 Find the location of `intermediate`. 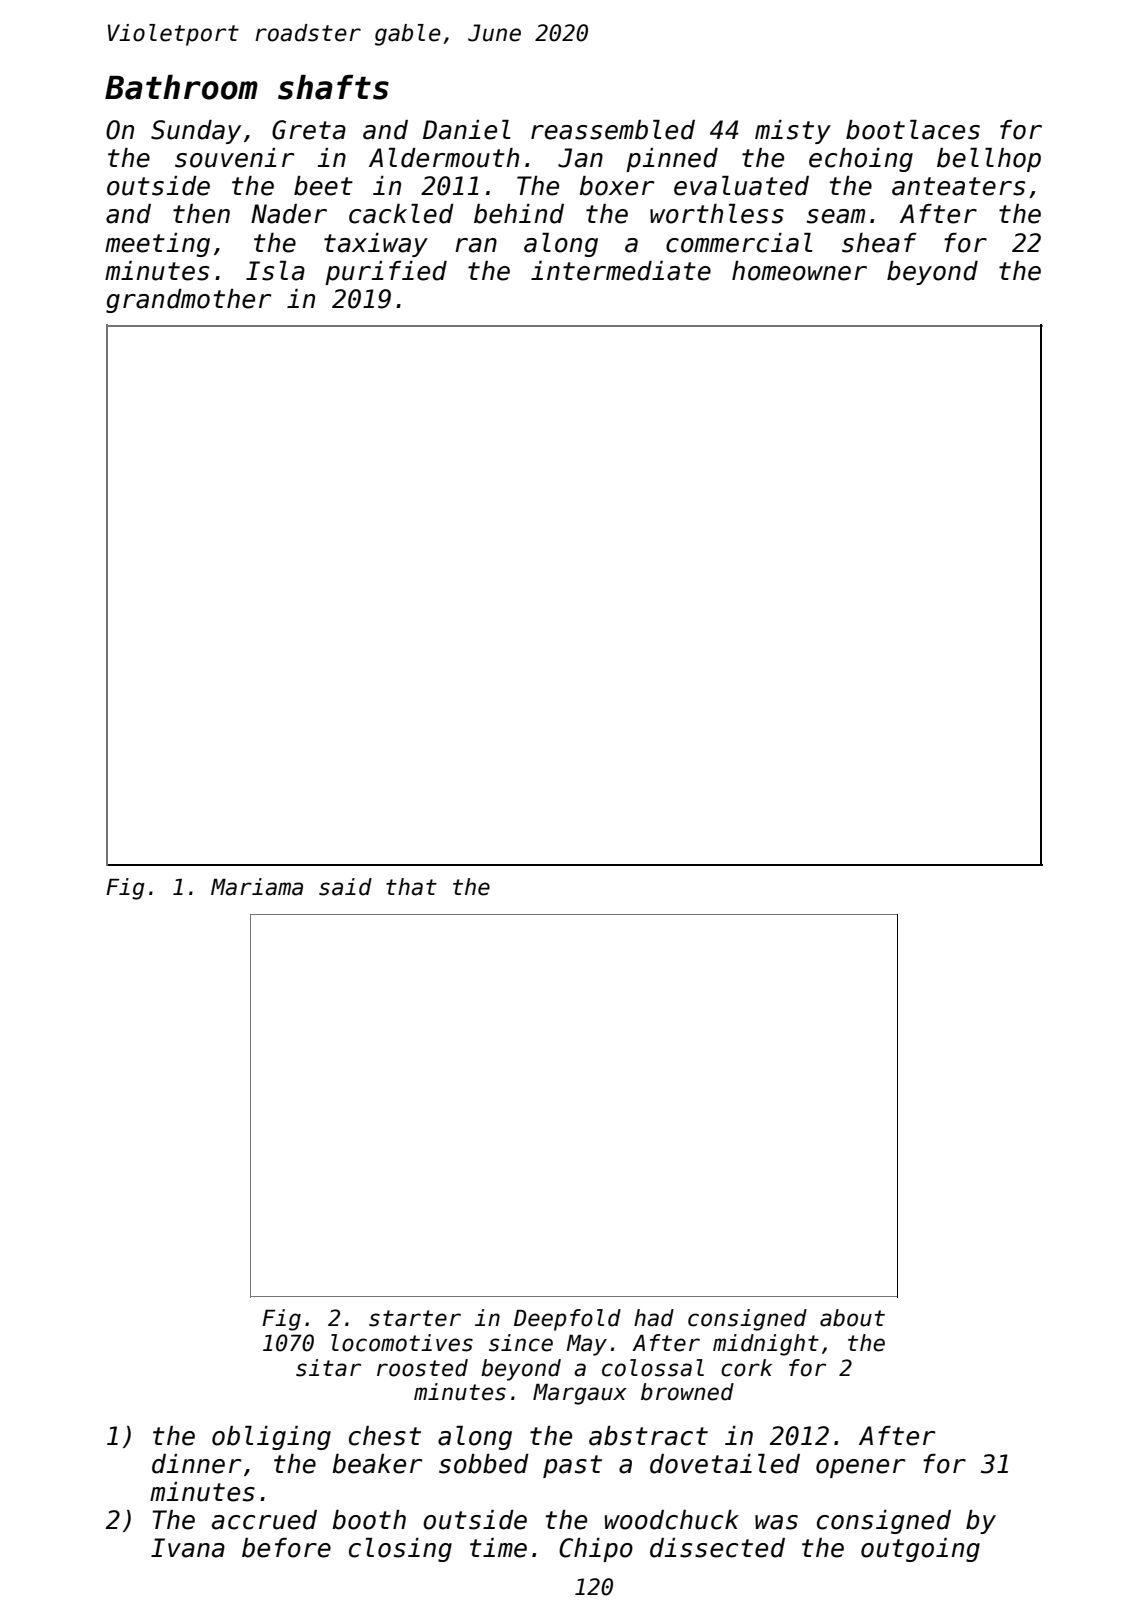

intermediate is located at coordinates (621, 271).
